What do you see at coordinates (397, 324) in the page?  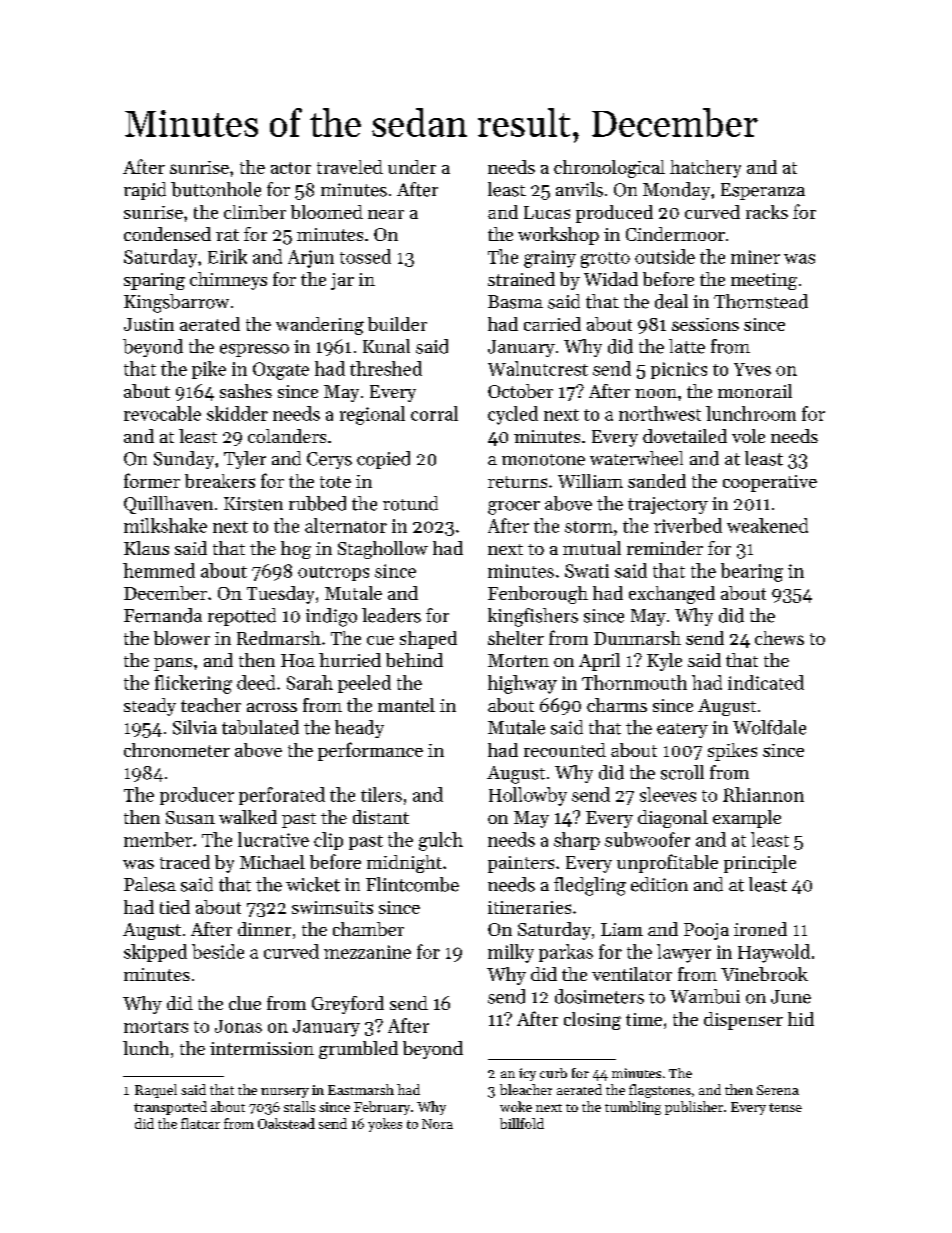 I see `builder` at bounding box center [397, 324].
